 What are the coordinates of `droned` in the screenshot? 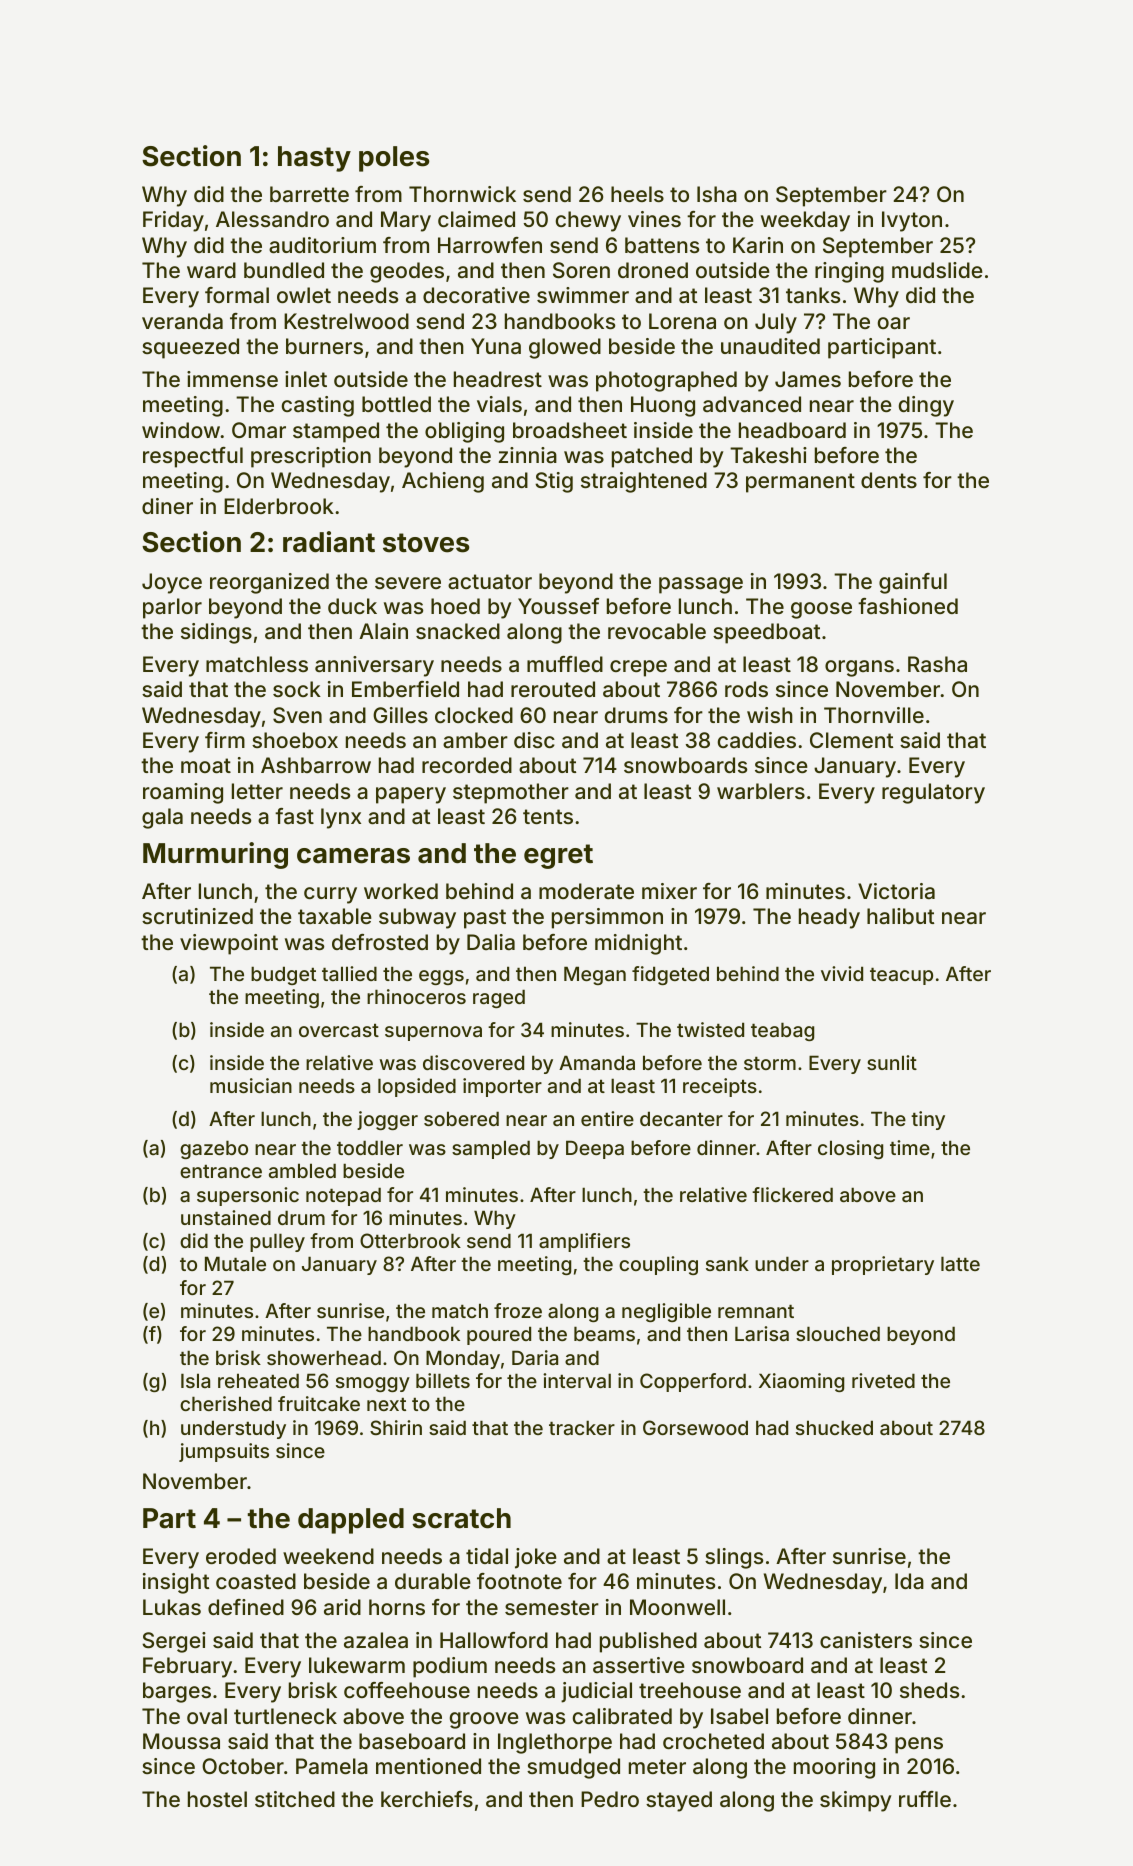 It's located at (653, 270).
